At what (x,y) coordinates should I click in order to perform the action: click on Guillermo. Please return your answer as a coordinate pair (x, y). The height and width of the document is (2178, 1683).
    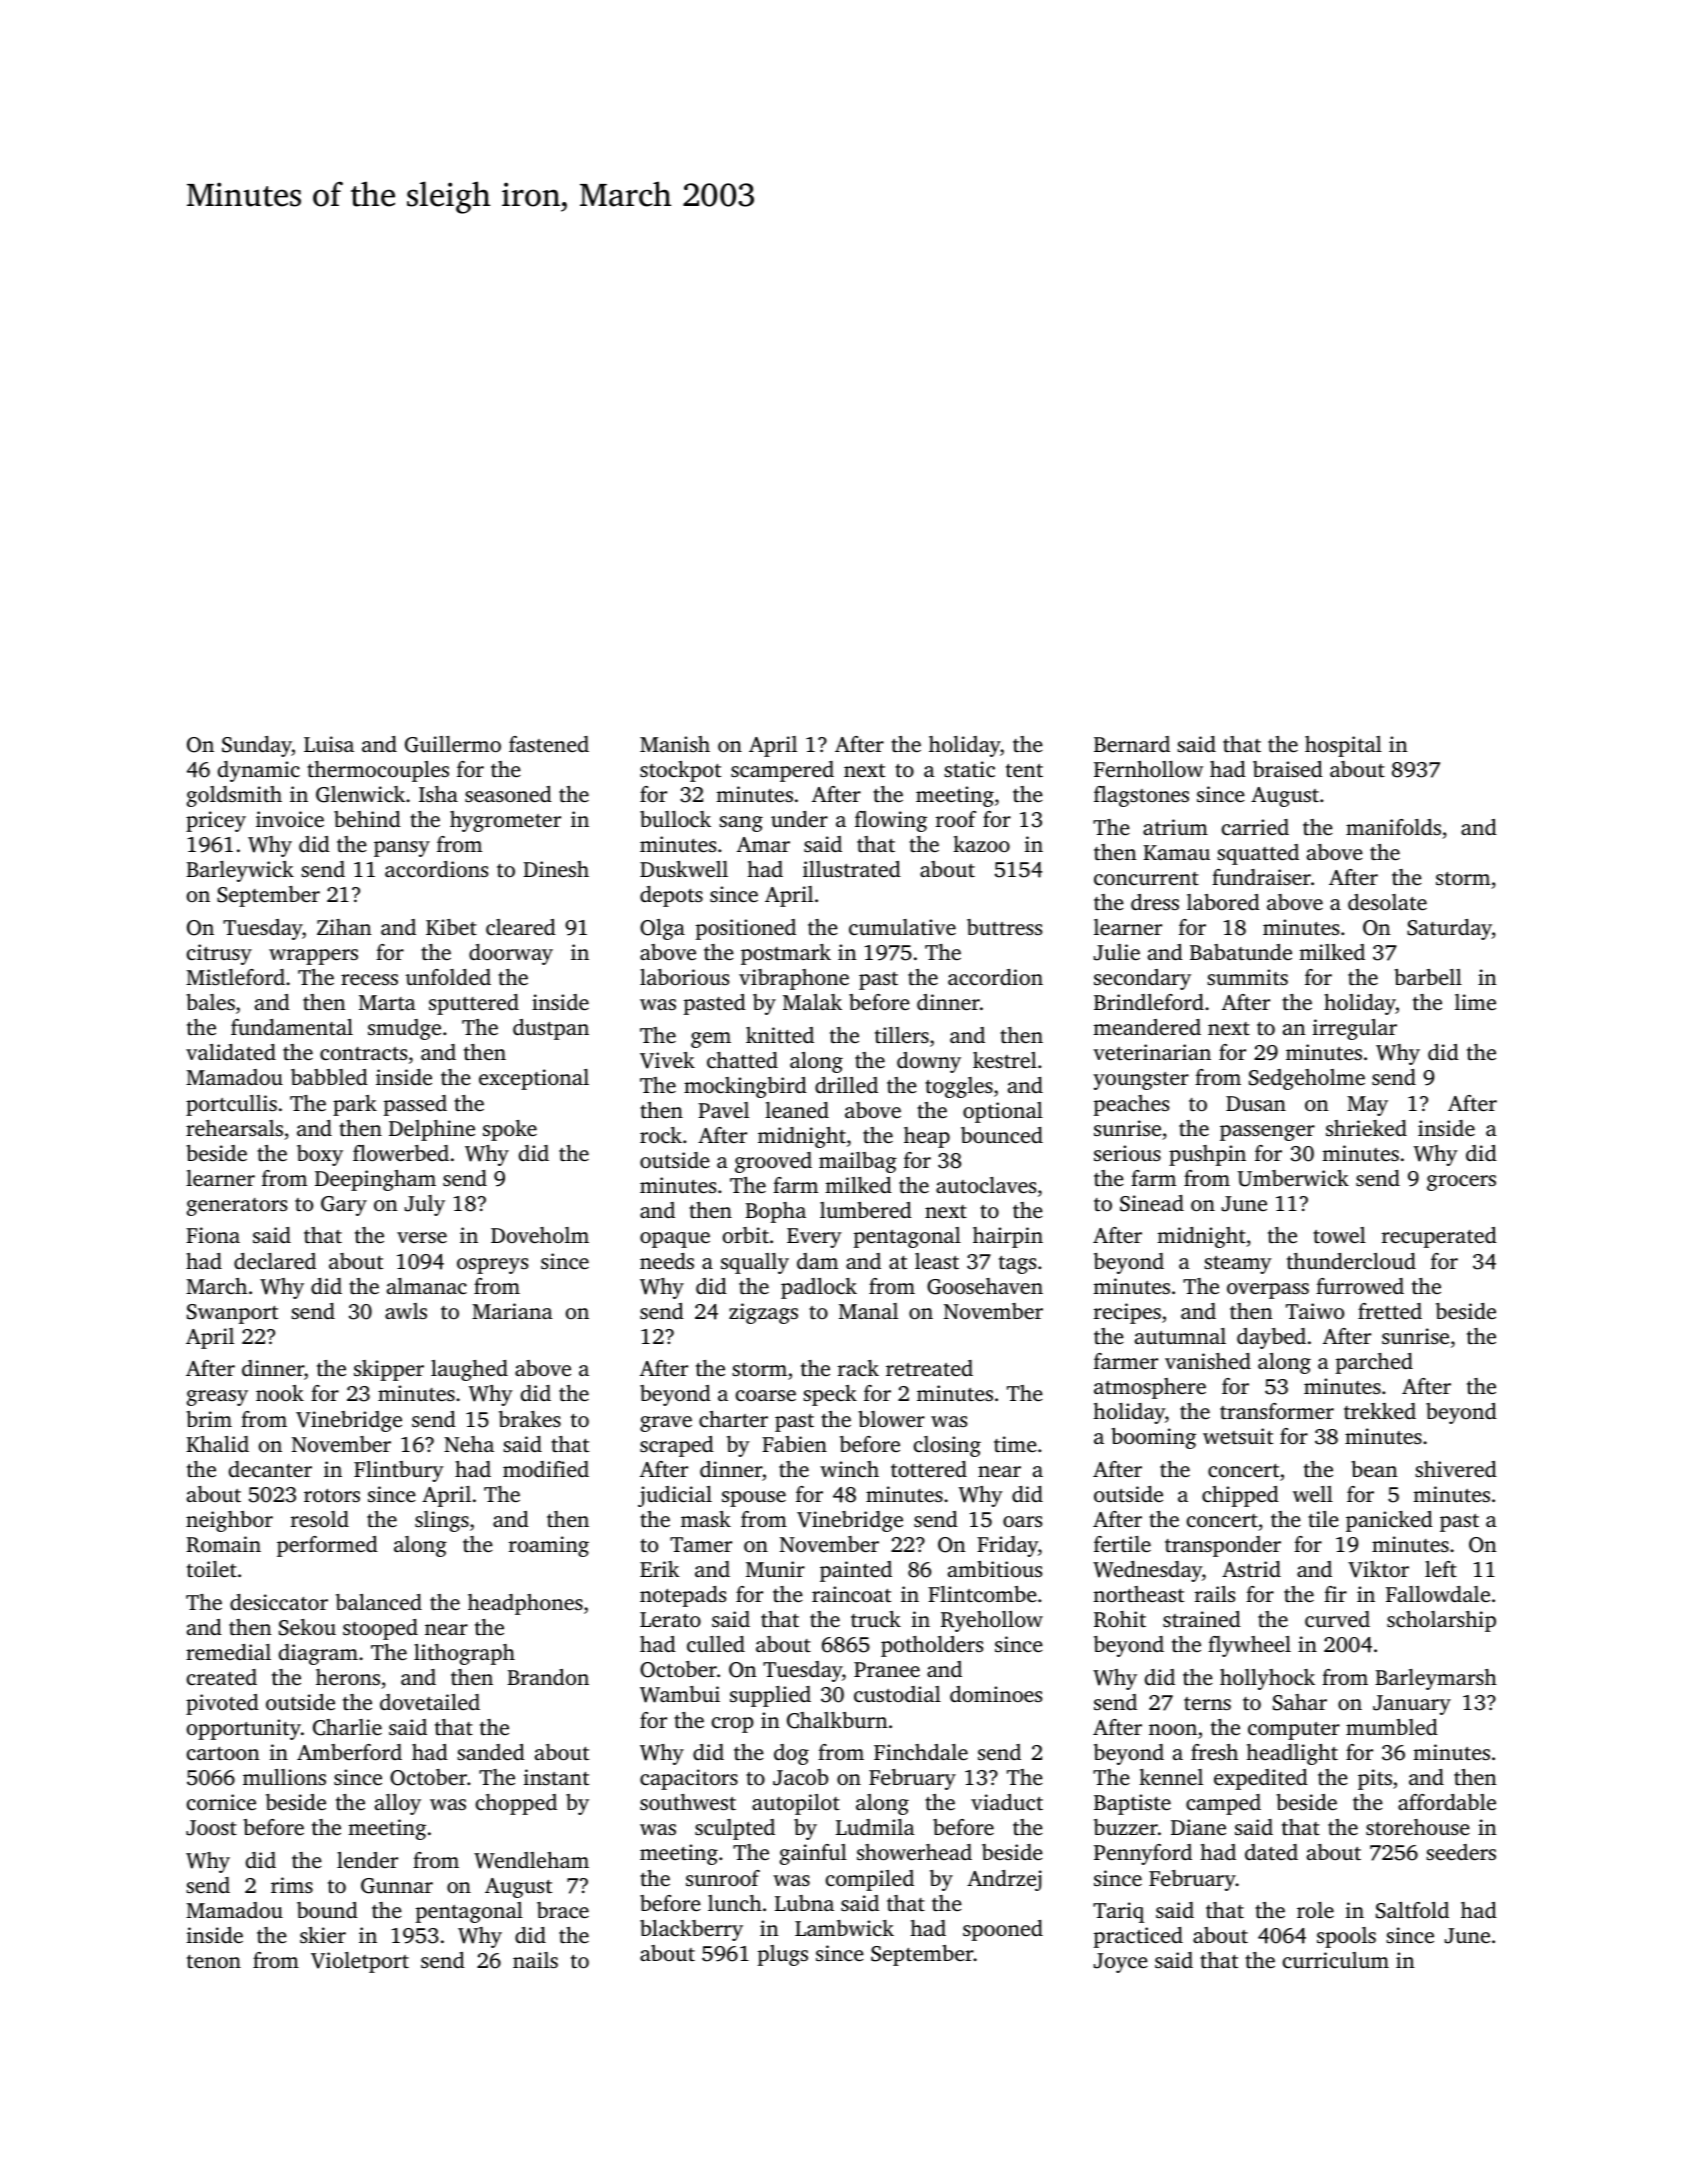
    Looking at the image, I should click on (453, 744).
